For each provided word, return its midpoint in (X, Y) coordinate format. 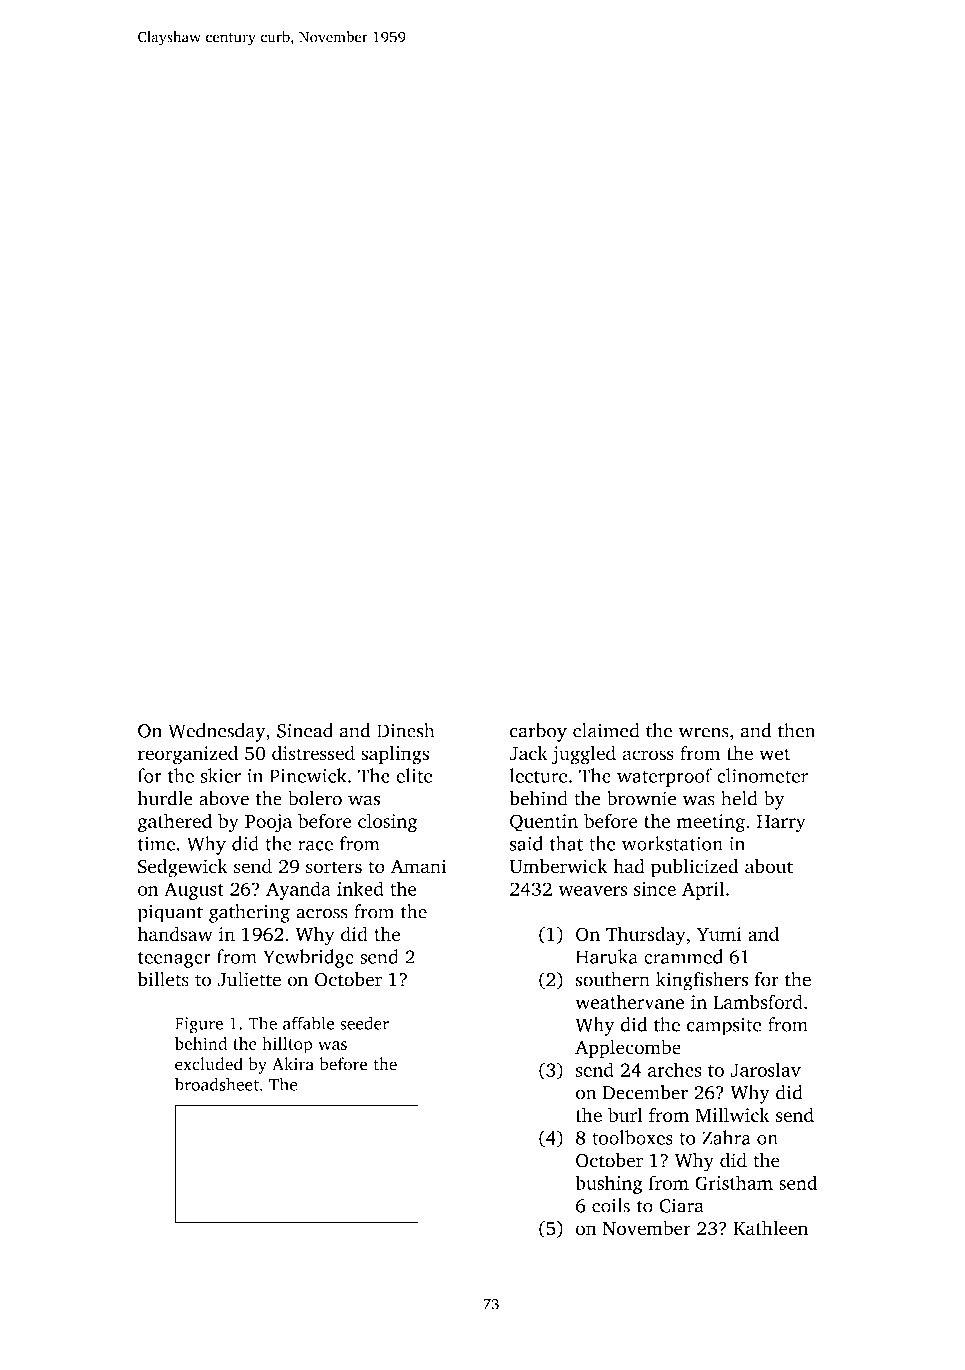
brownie (642, 798)
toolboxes (632, 1137)
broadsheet (217, 1084)
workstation (672, 843)
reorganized (188, 755)
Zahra (726, 1137)
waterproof (665, 777)
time (156, 844)
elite (414, 775)
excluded (209, 1064)
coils (611, 1205)
